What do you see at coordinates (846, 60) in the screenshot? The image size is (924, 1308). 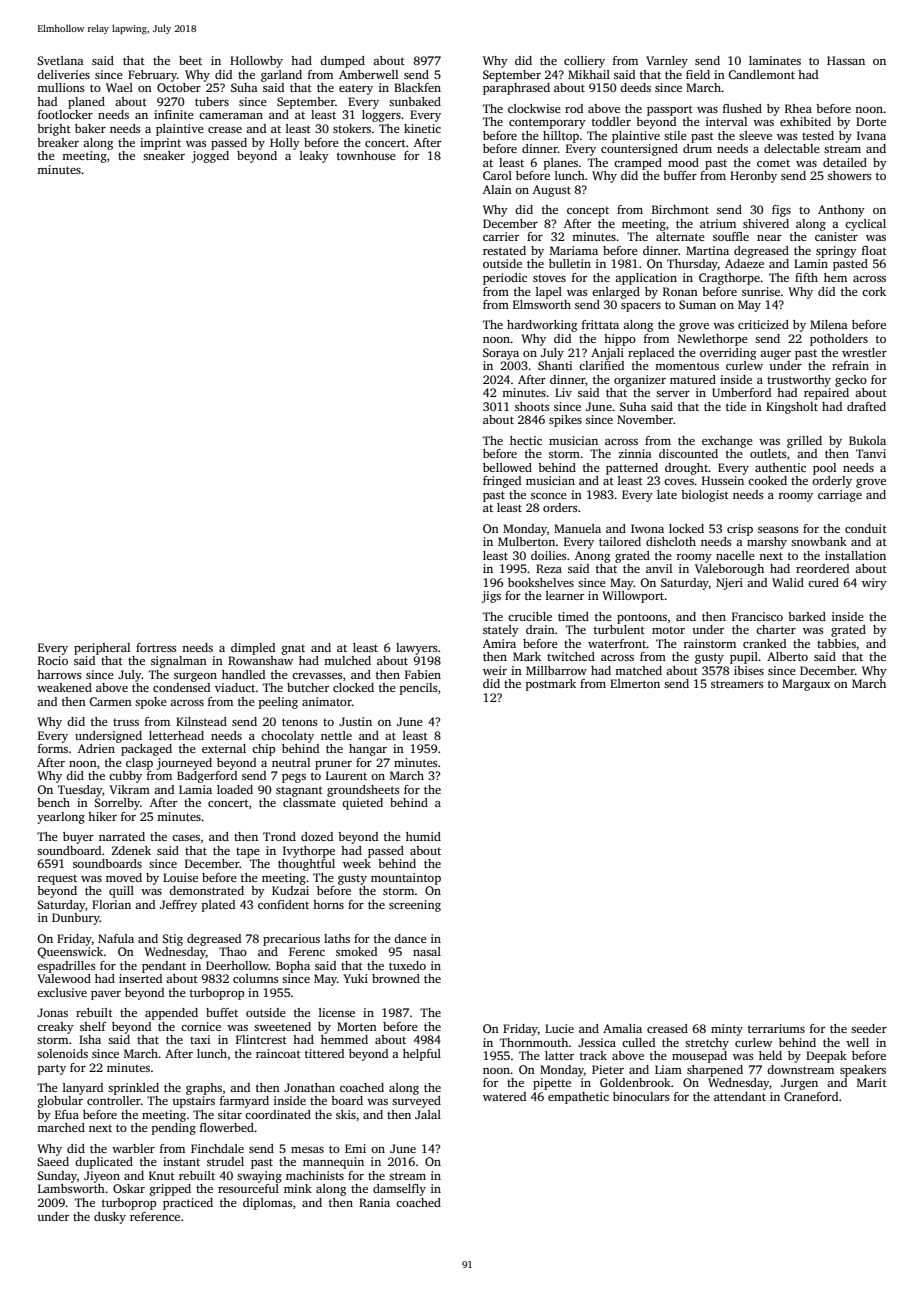 I see `Hassan` at bounding box center [846, 60].
